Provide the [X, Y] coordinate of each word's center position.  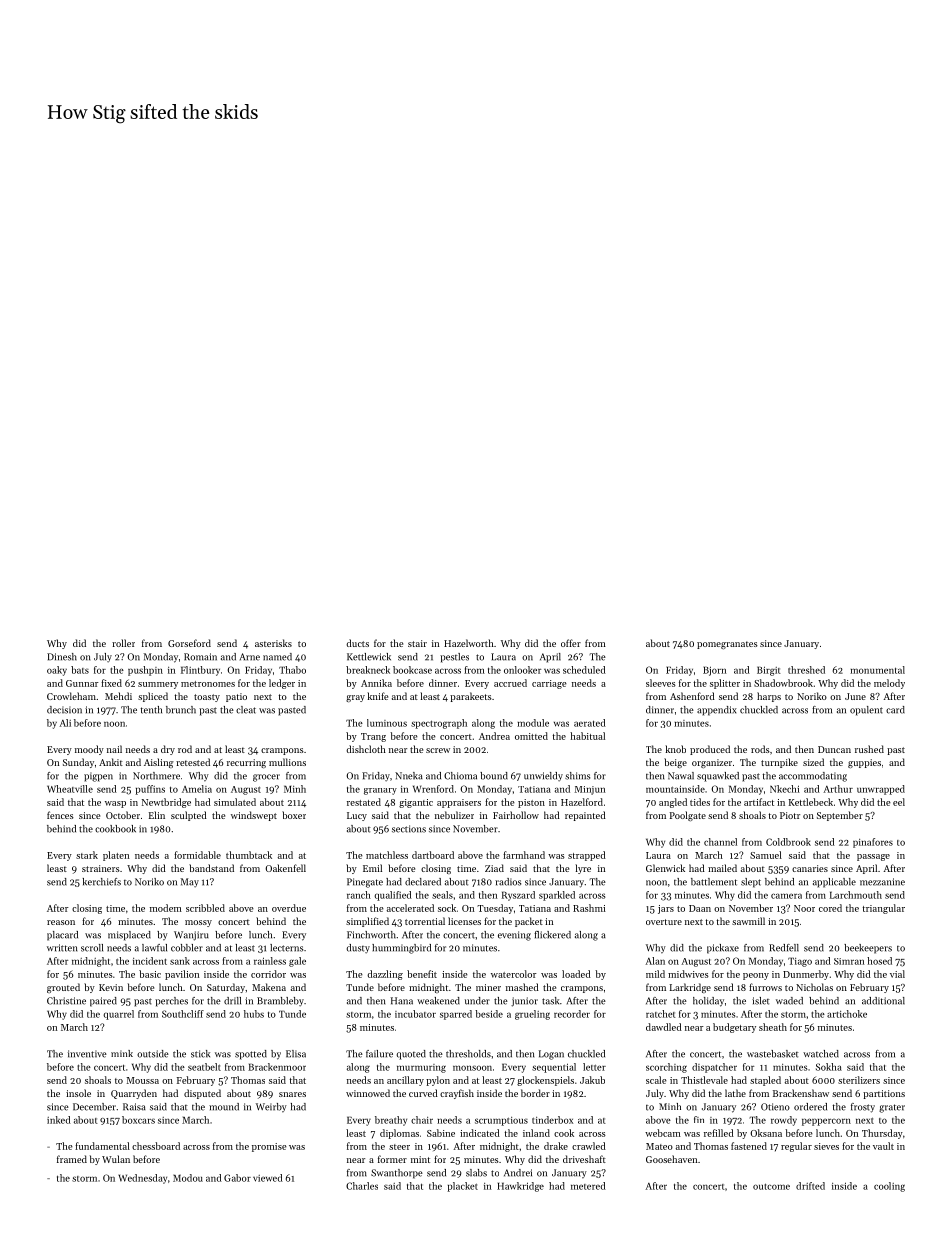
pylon [438, 1081]
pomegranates [727, 645]
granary [380, 791]
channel [720, 842]
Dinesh [62, 657]
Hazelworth [469, 643]
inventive [87, 1054]
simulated [235, 802]
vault [883, 1146]
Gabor [237, 1178]
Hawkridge [520, 1187]
